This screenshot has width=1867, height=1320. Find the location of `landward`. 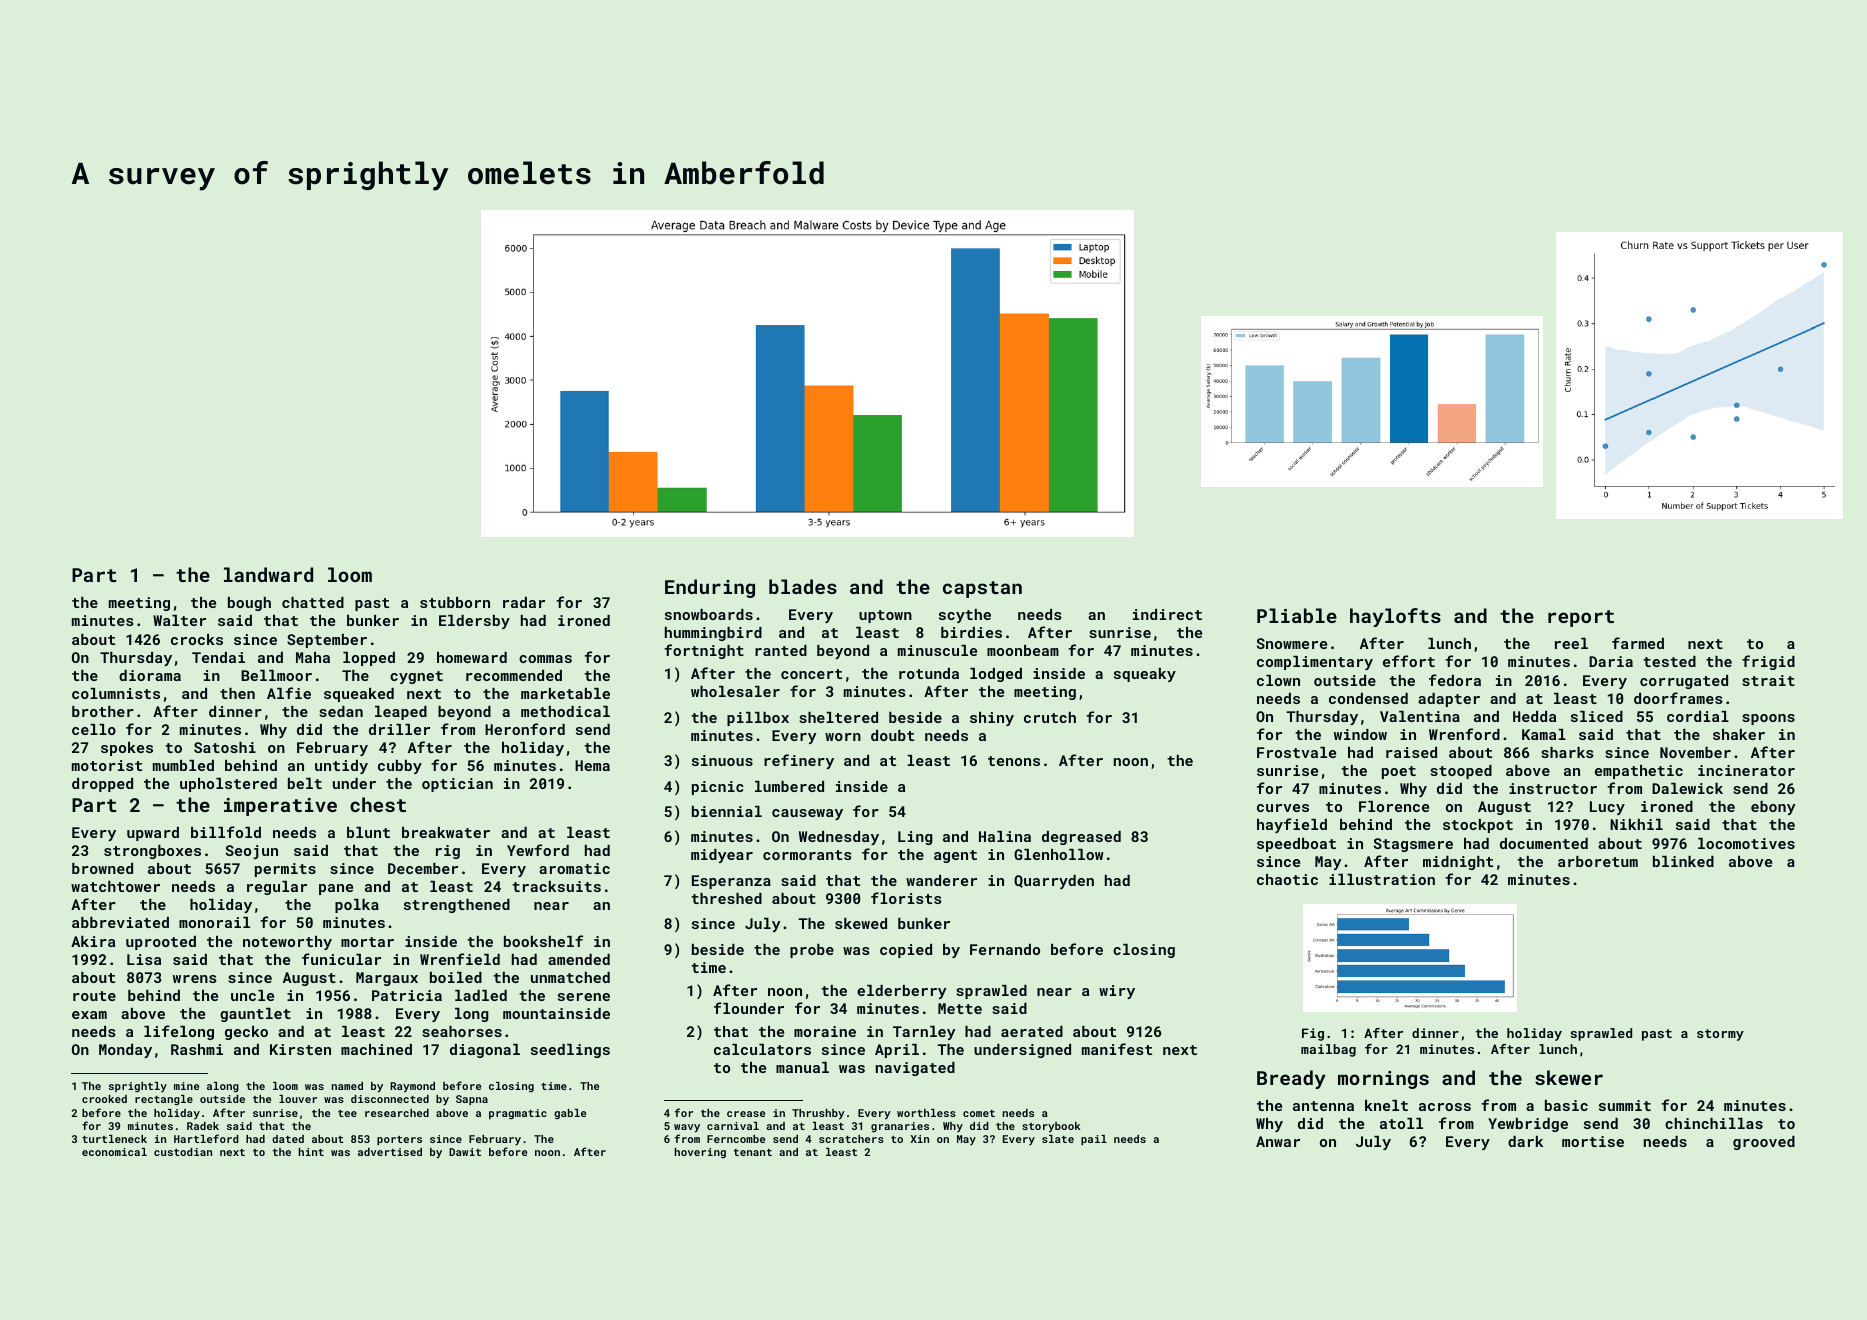

landward is located at coordinates (268, 574).
